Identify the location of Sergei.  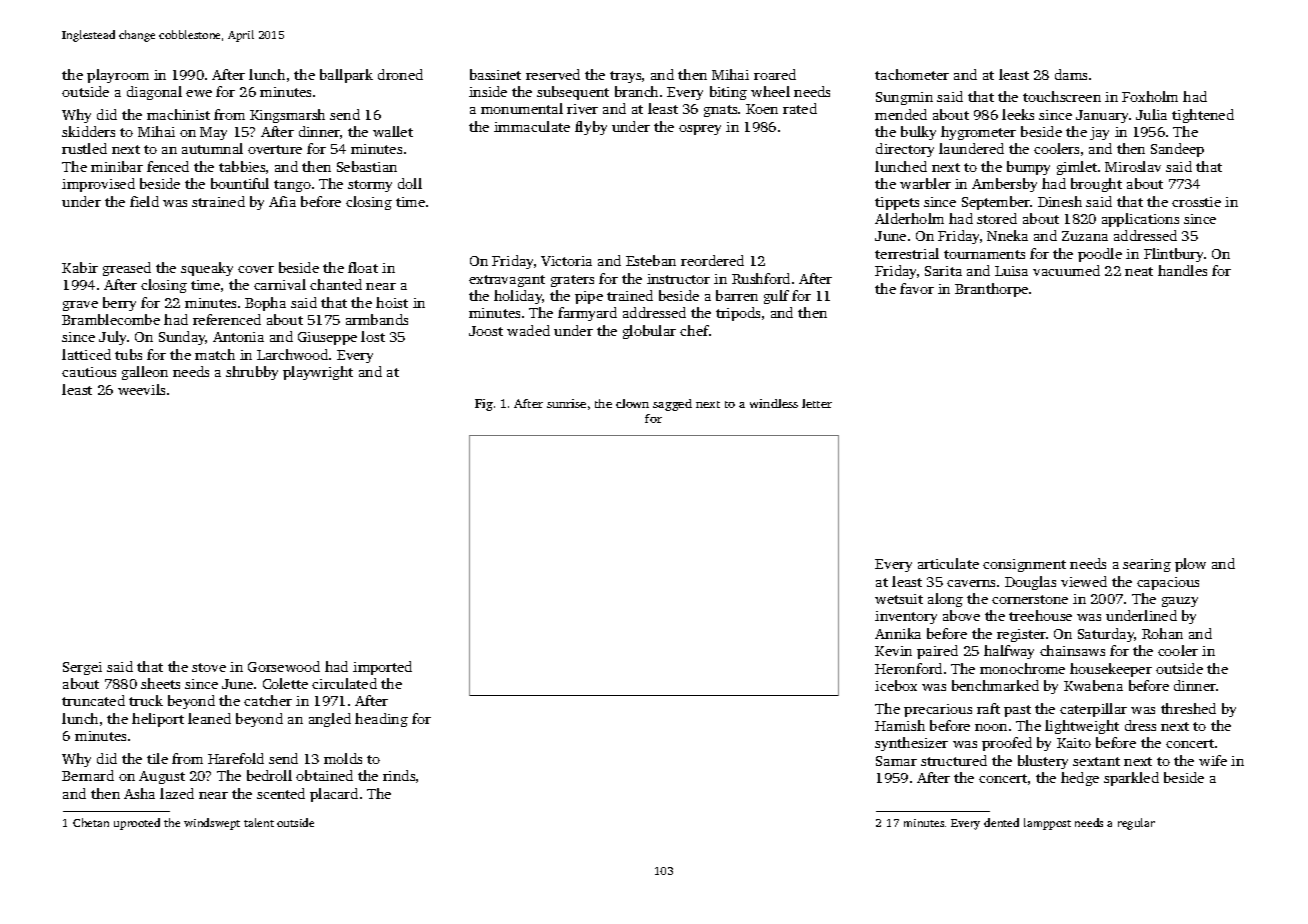
(82, 668).
